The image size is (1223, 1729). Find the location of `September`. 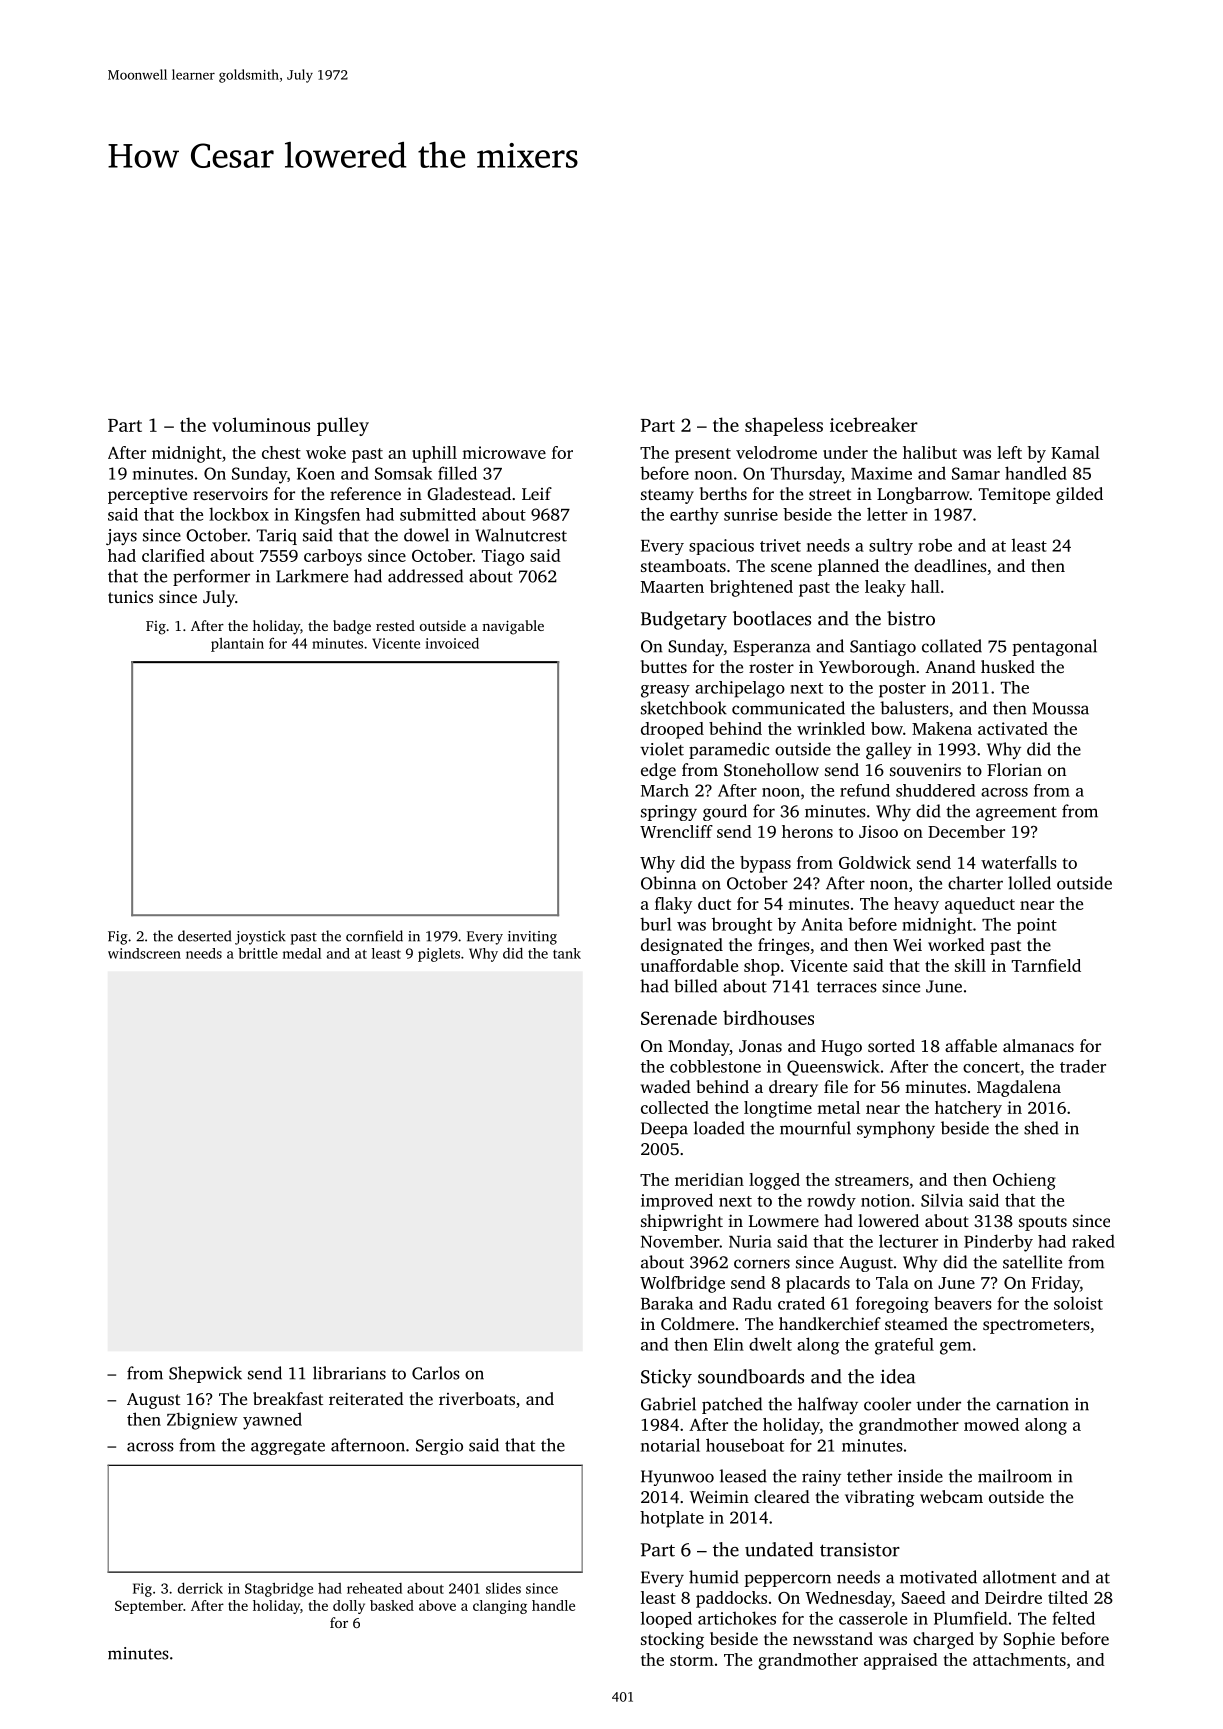

September is located at coordinates (149, 1607).
